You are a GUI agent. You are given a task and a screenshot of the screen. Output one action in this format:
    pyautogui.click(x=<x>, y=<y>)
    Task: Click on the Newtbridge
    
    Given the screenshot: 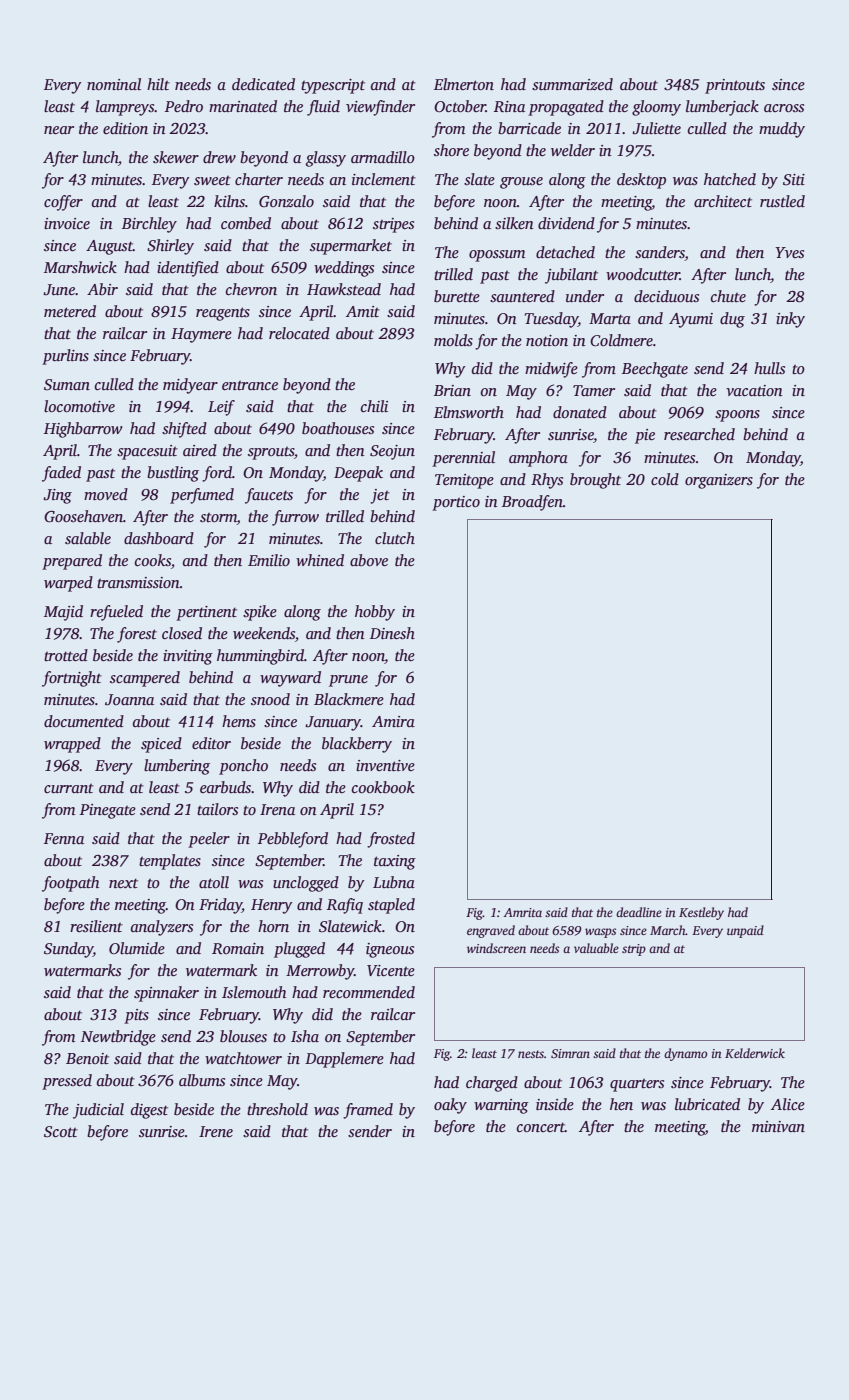 What is the action you would take?
    pyautogui.click(x=118, y=1038)
